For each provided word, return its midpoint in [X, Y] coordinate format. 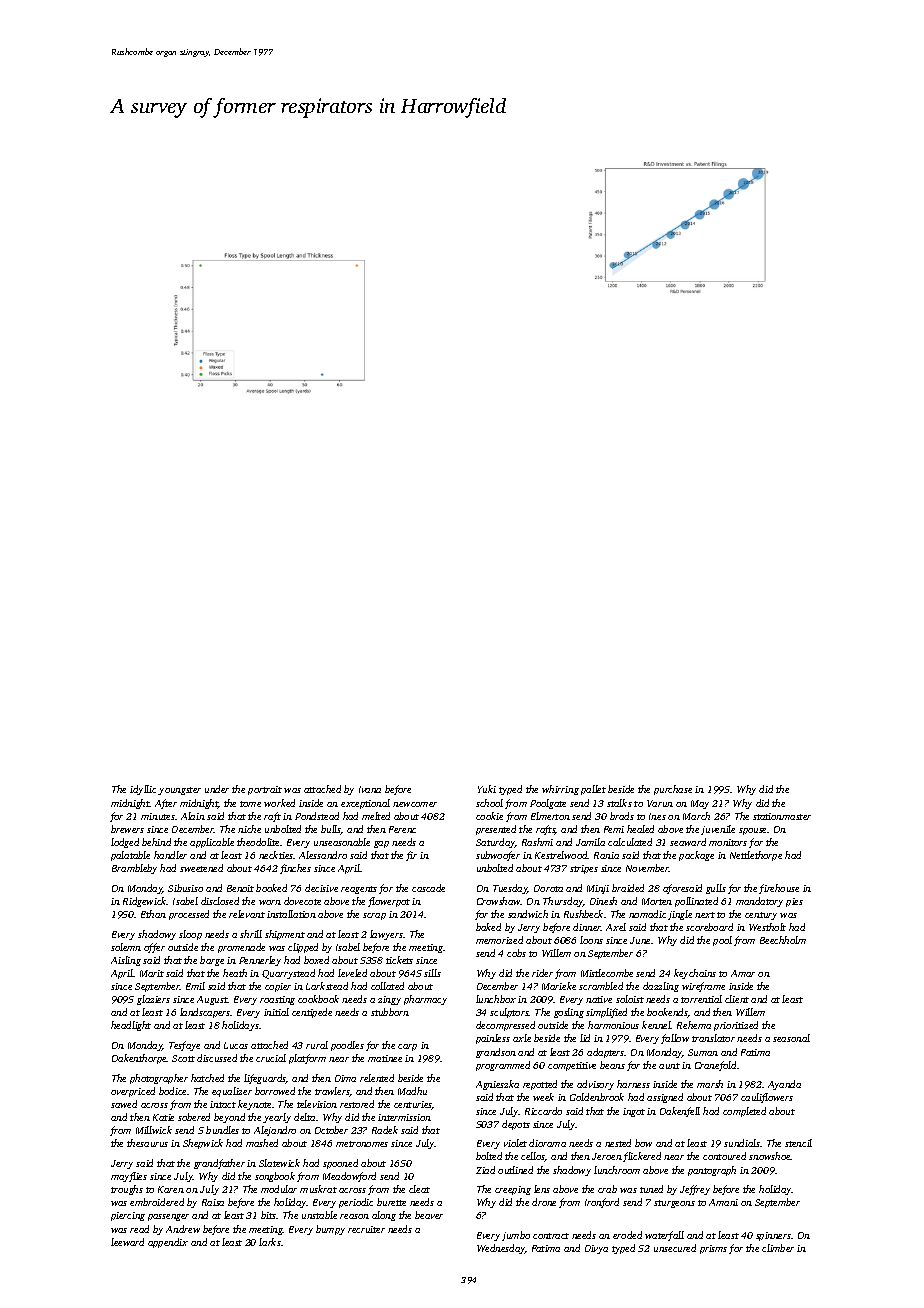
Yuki [487, 789]
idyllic [143, 790]
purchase [673, 790]
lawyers [386, 935]
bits [269, 1215]
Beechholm [783, 940]
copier [278, 987]
